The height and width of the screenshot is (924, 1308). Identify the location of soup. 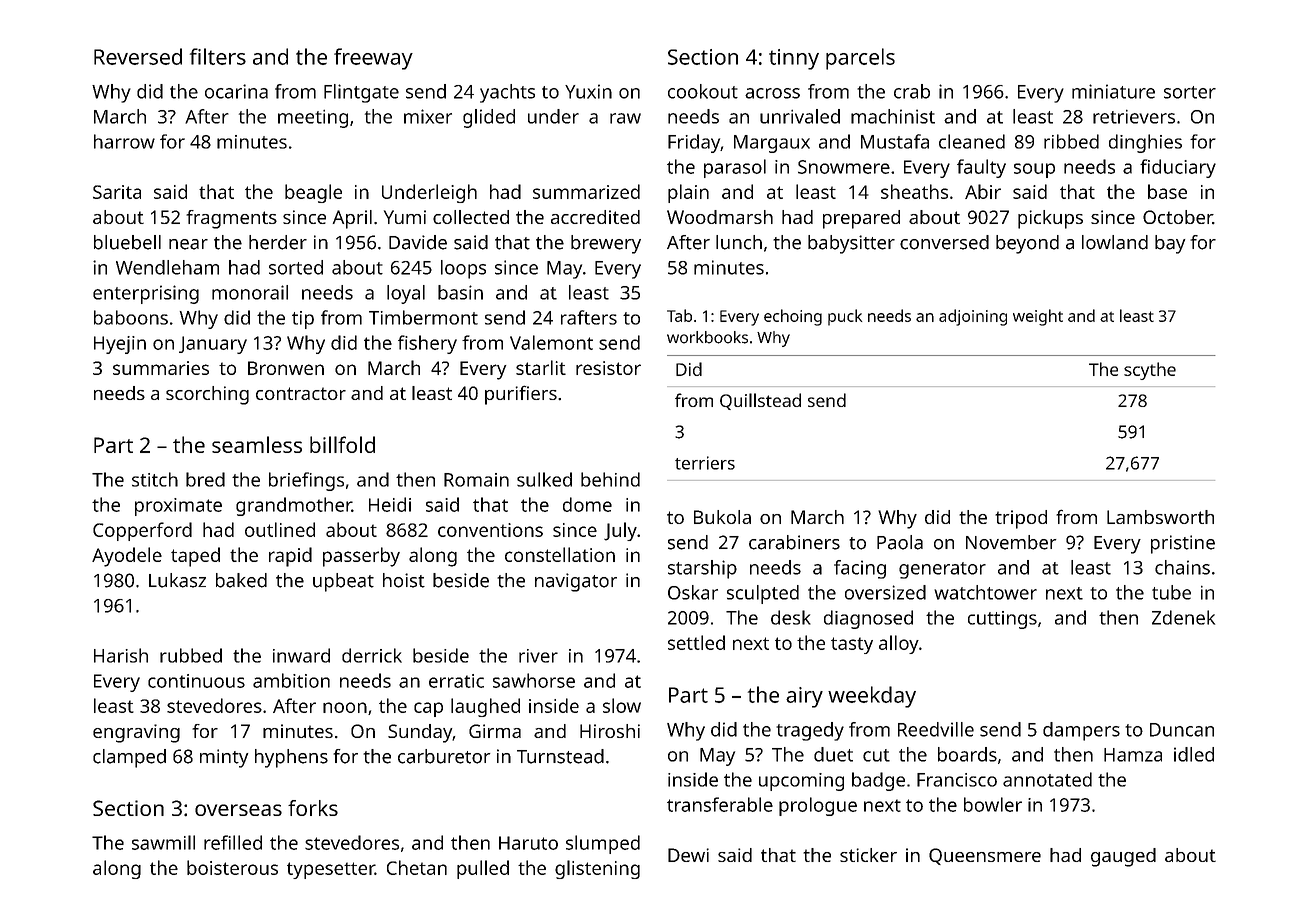
(1034, 170).
